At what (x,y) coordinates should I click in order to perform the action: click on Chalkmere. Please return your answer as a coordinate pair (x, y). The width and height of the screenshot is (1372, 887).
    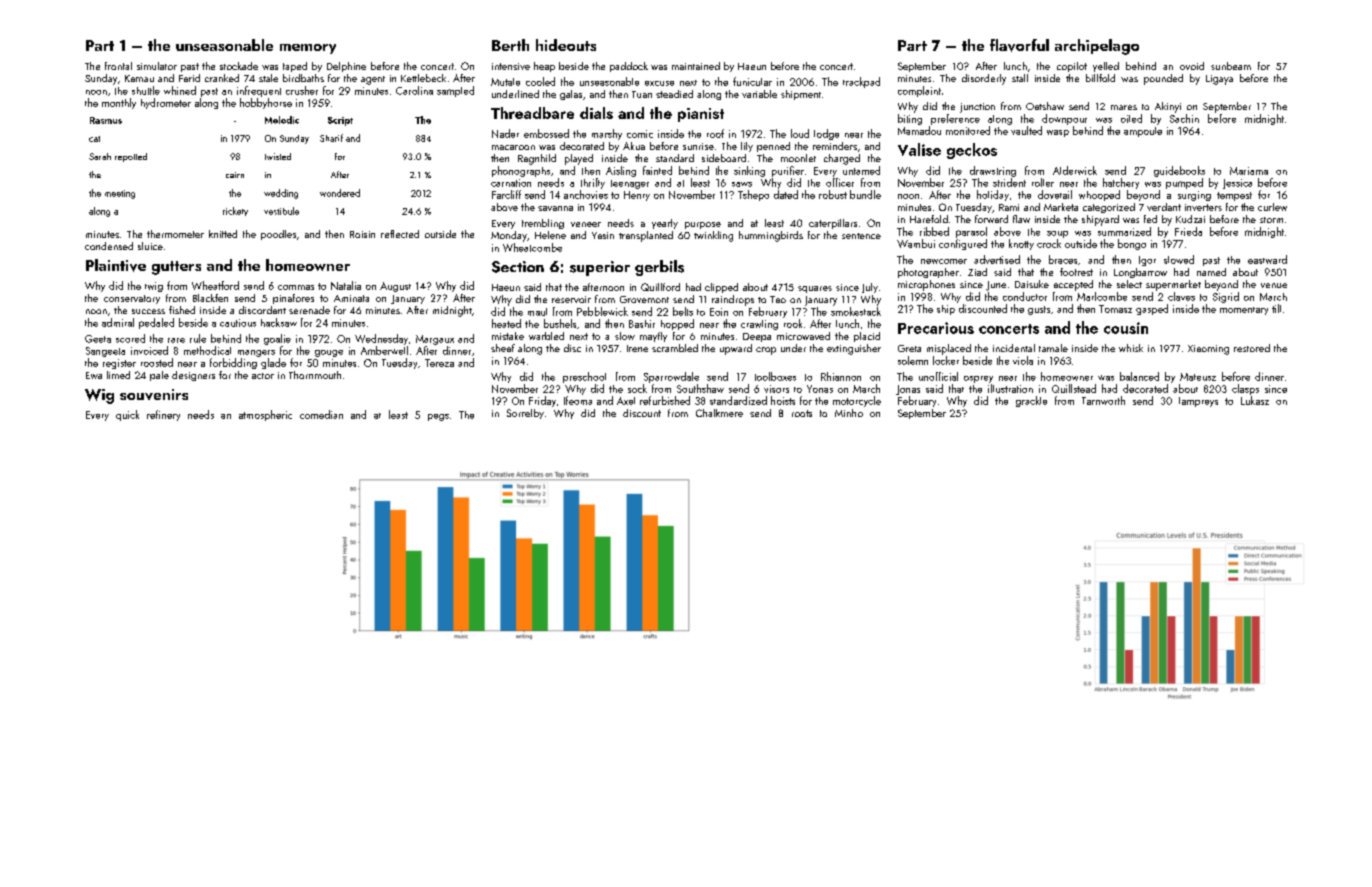
    Looking at the image, I should click on (719, 413).
